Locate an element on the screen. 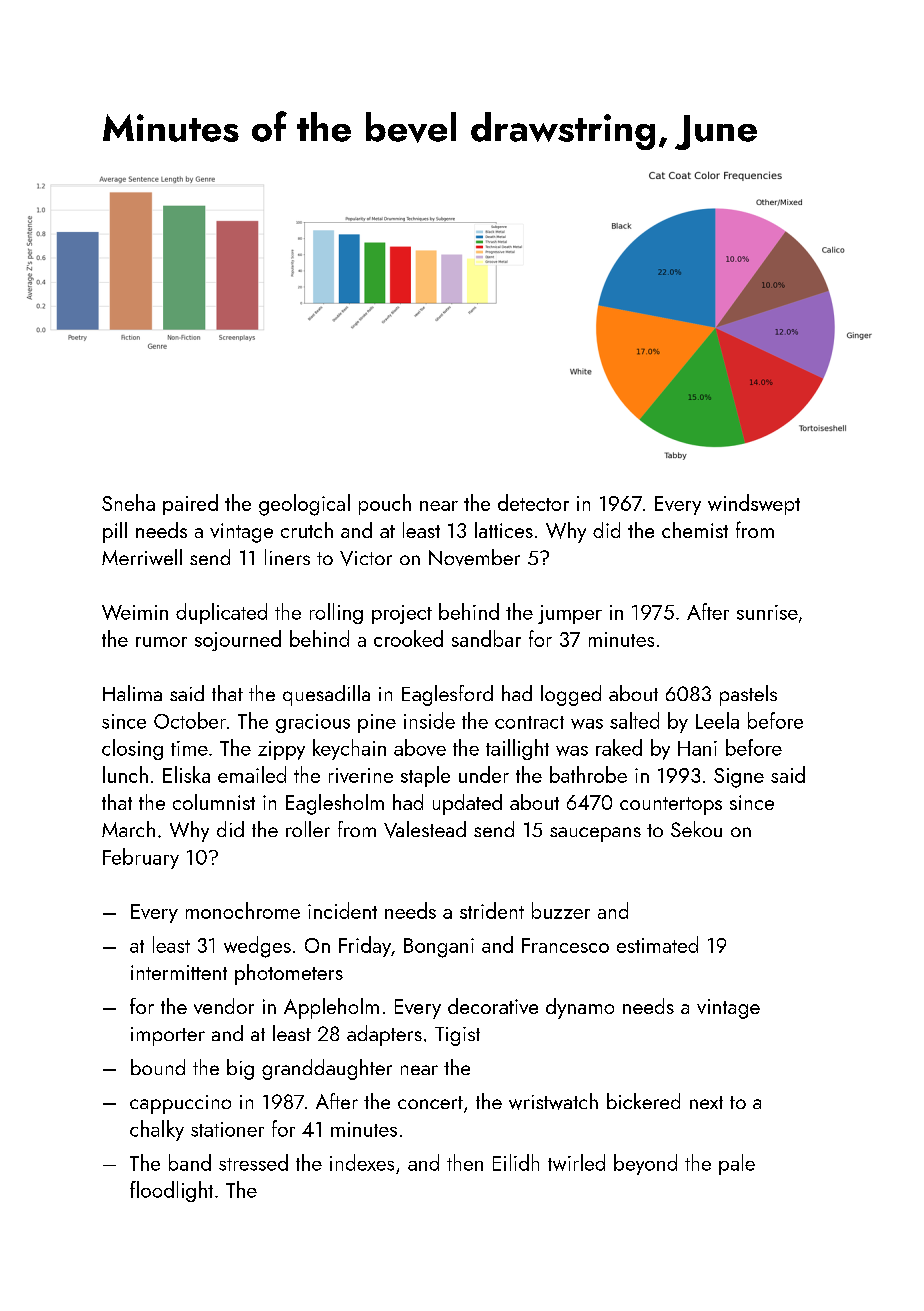 The height and width of the screenshot is (1311, 924). Sekou is located at coordinates (696, 829).
